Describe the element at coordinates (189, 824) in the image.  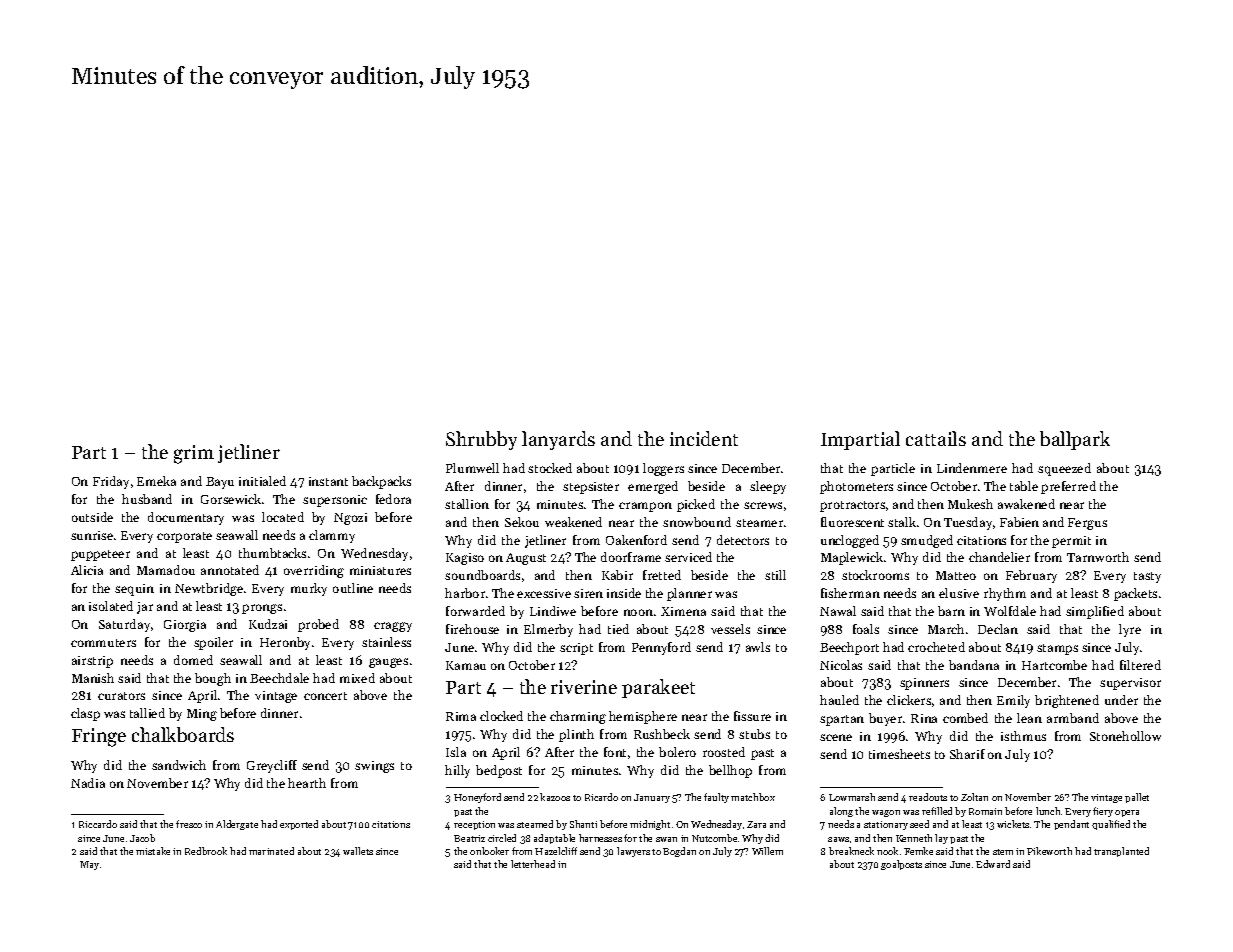
I see `fresco` at that location.
